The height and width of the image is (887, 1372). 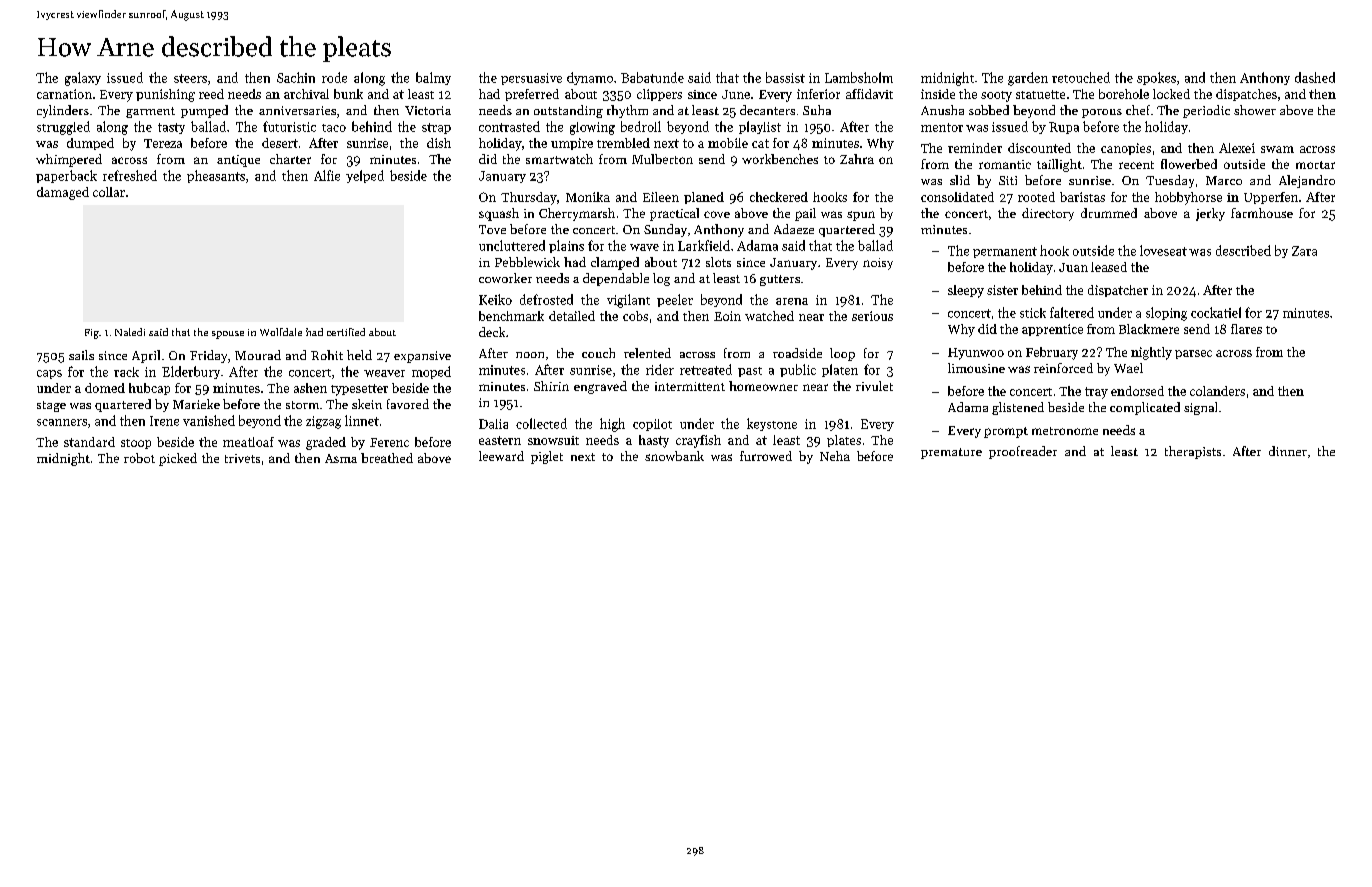 What do you see at coordinates (861, 216) in the image?
I see `spun` at bounding box center [861, 216].
